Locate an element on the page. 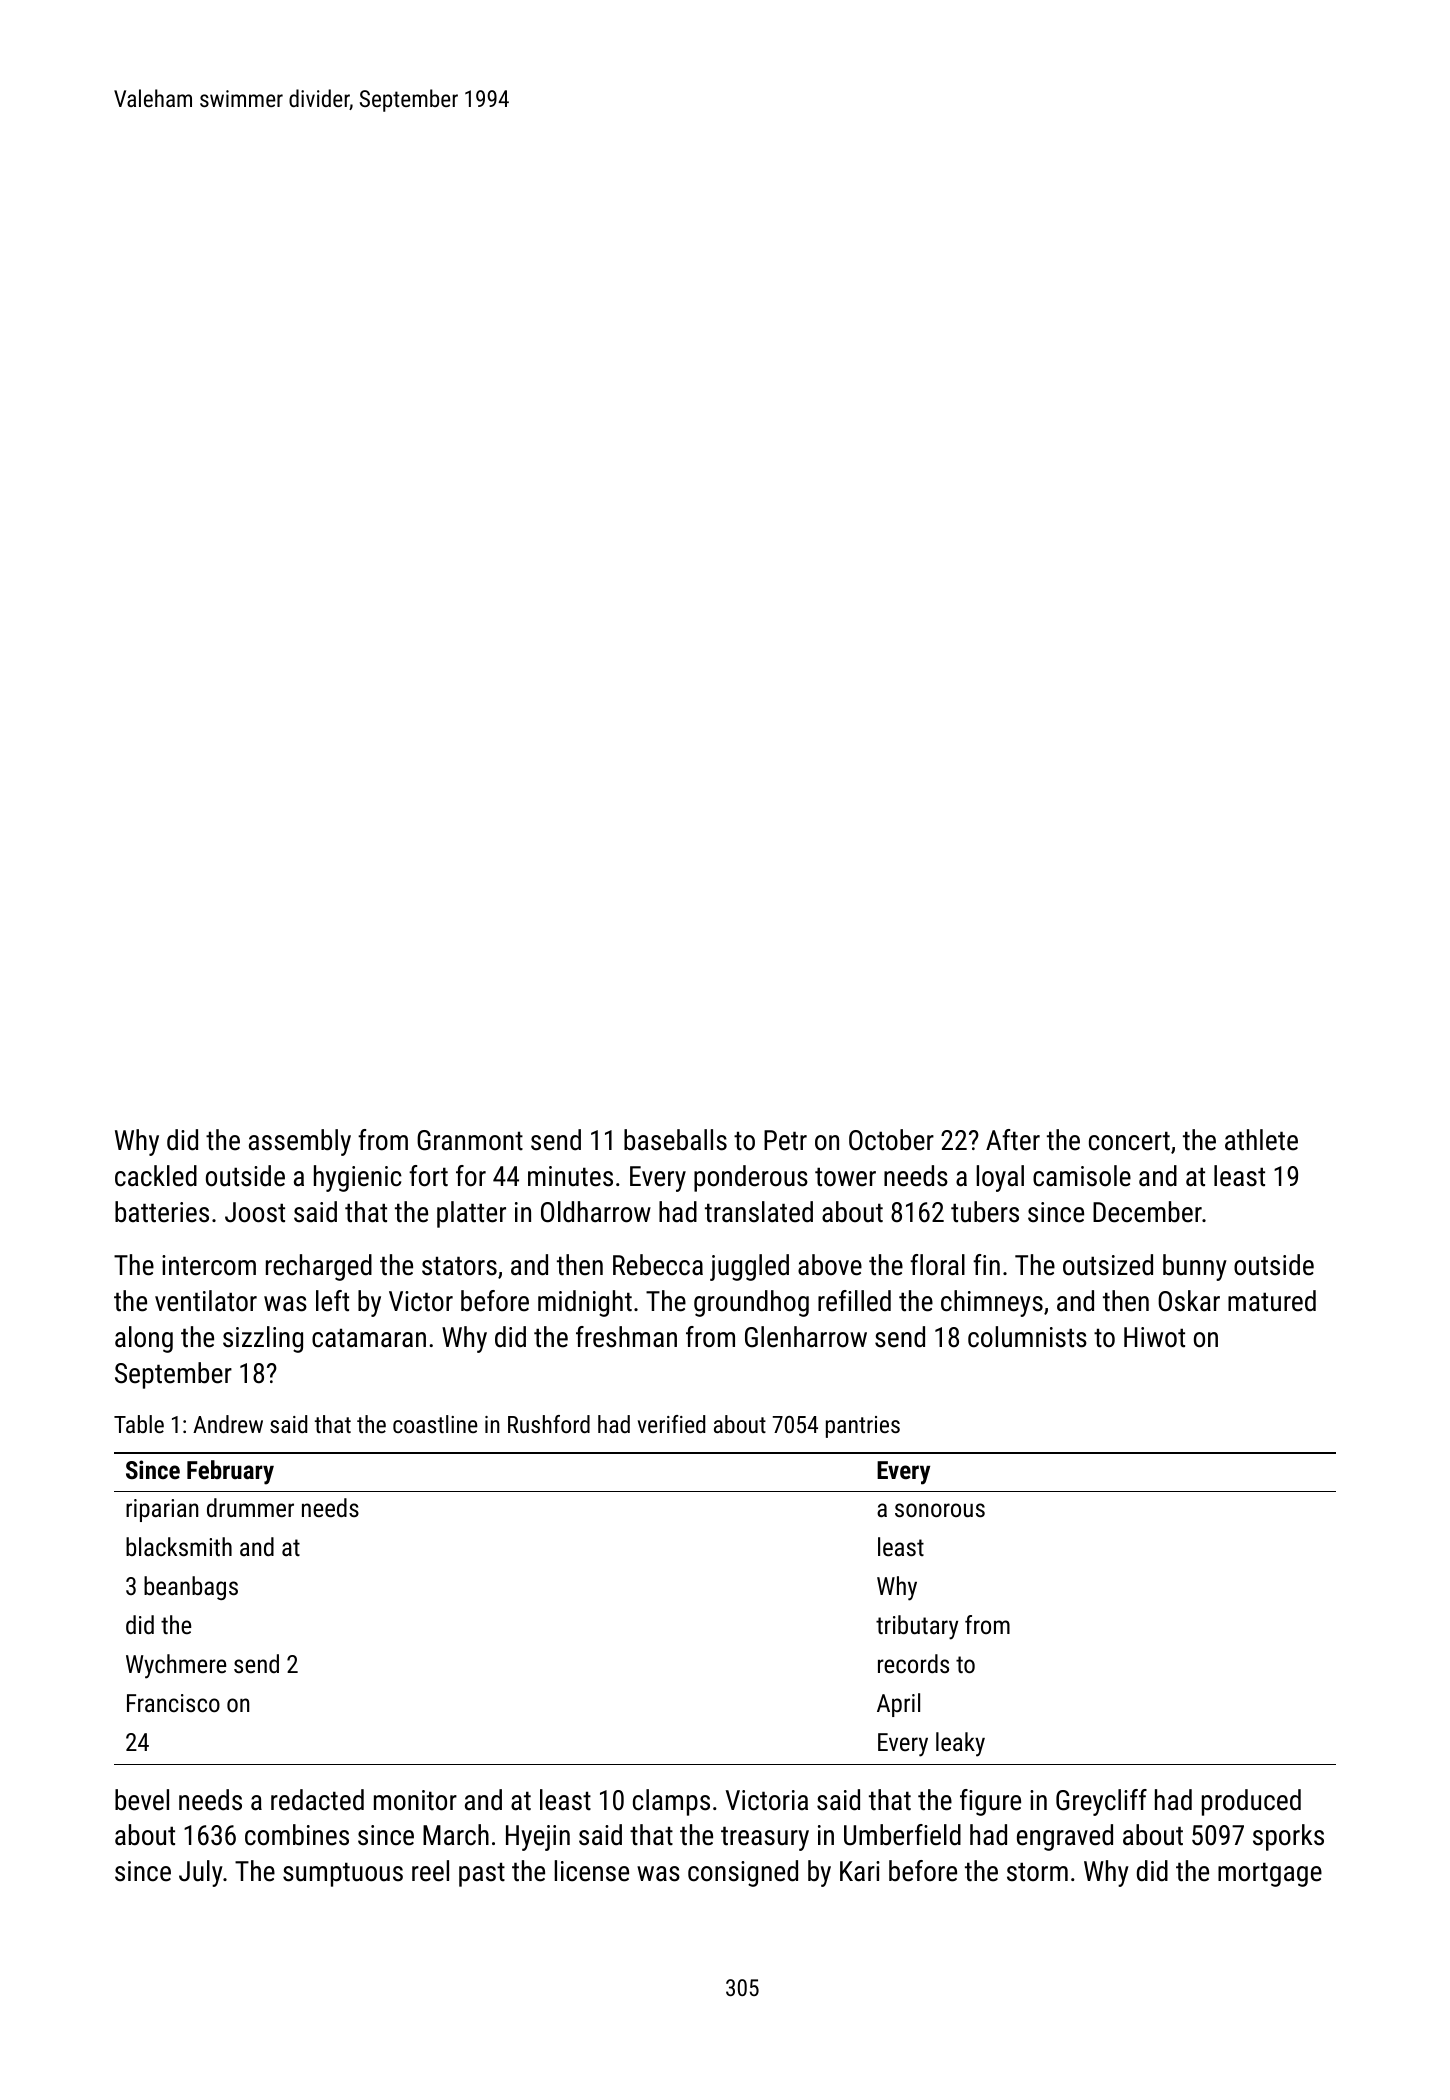  records is located at coordinates (913, 1663).
